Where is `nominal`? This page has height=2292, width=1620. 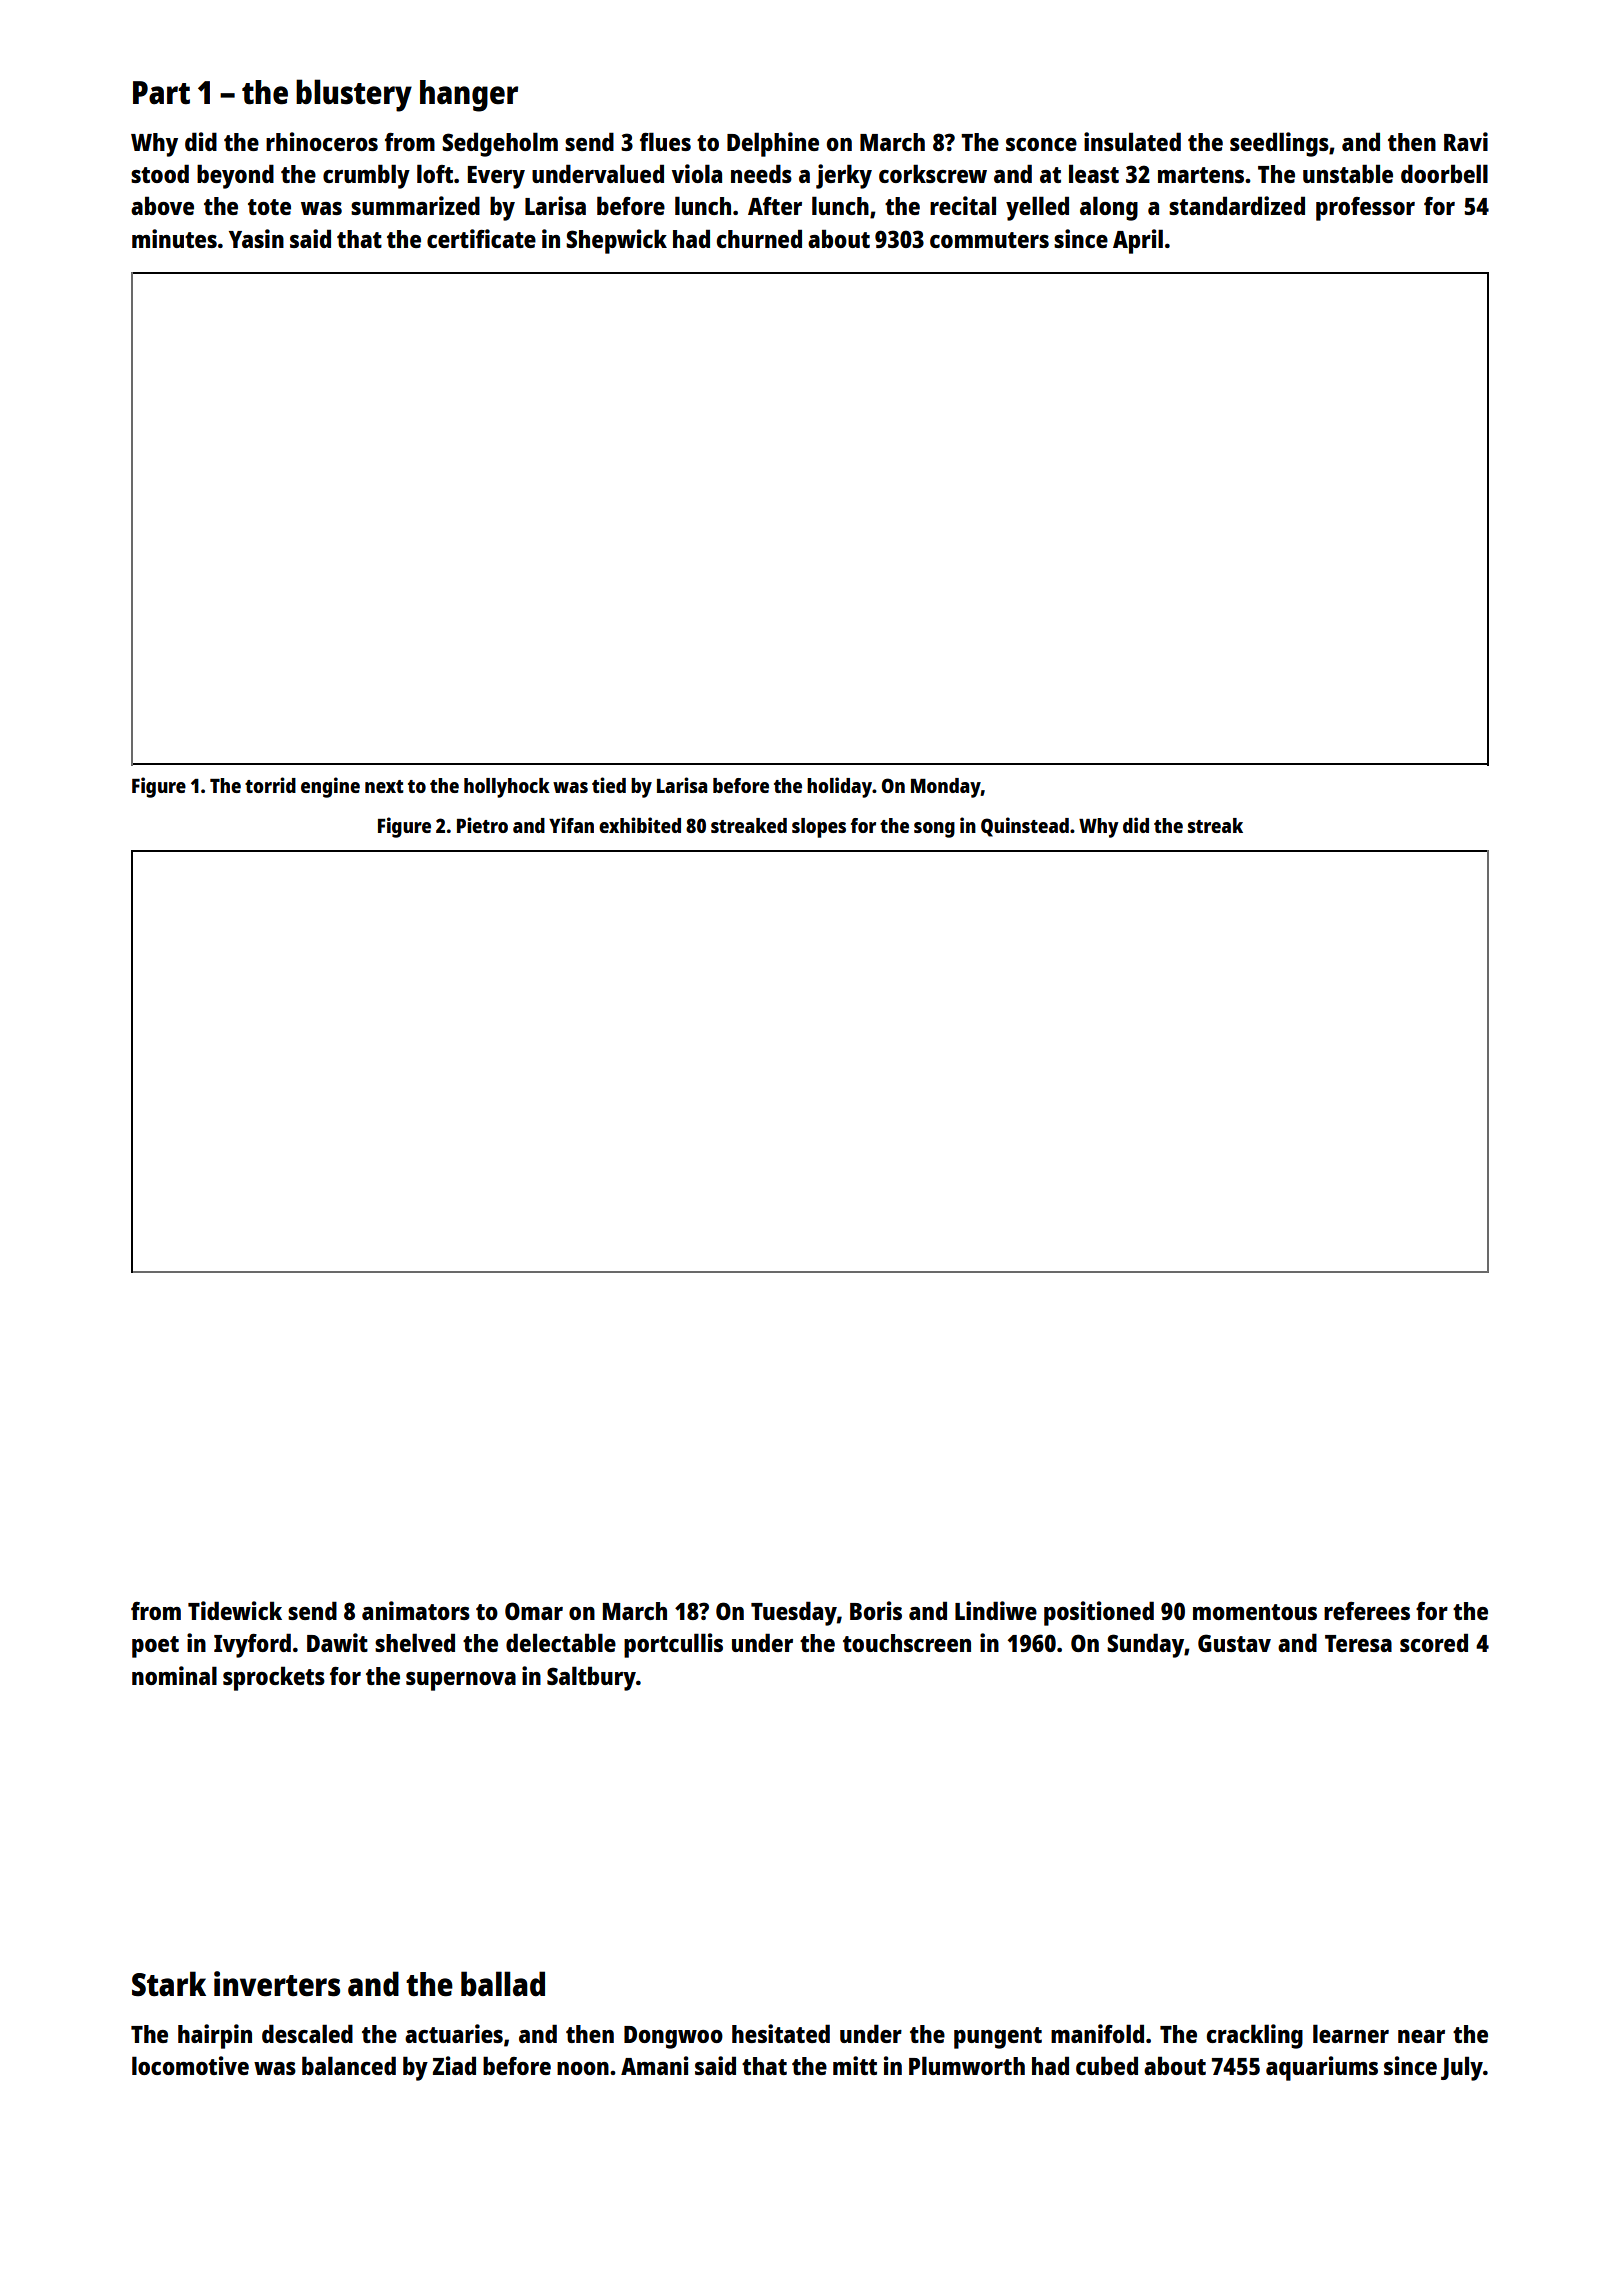 nominal is located at coordinates (174, 1675).
